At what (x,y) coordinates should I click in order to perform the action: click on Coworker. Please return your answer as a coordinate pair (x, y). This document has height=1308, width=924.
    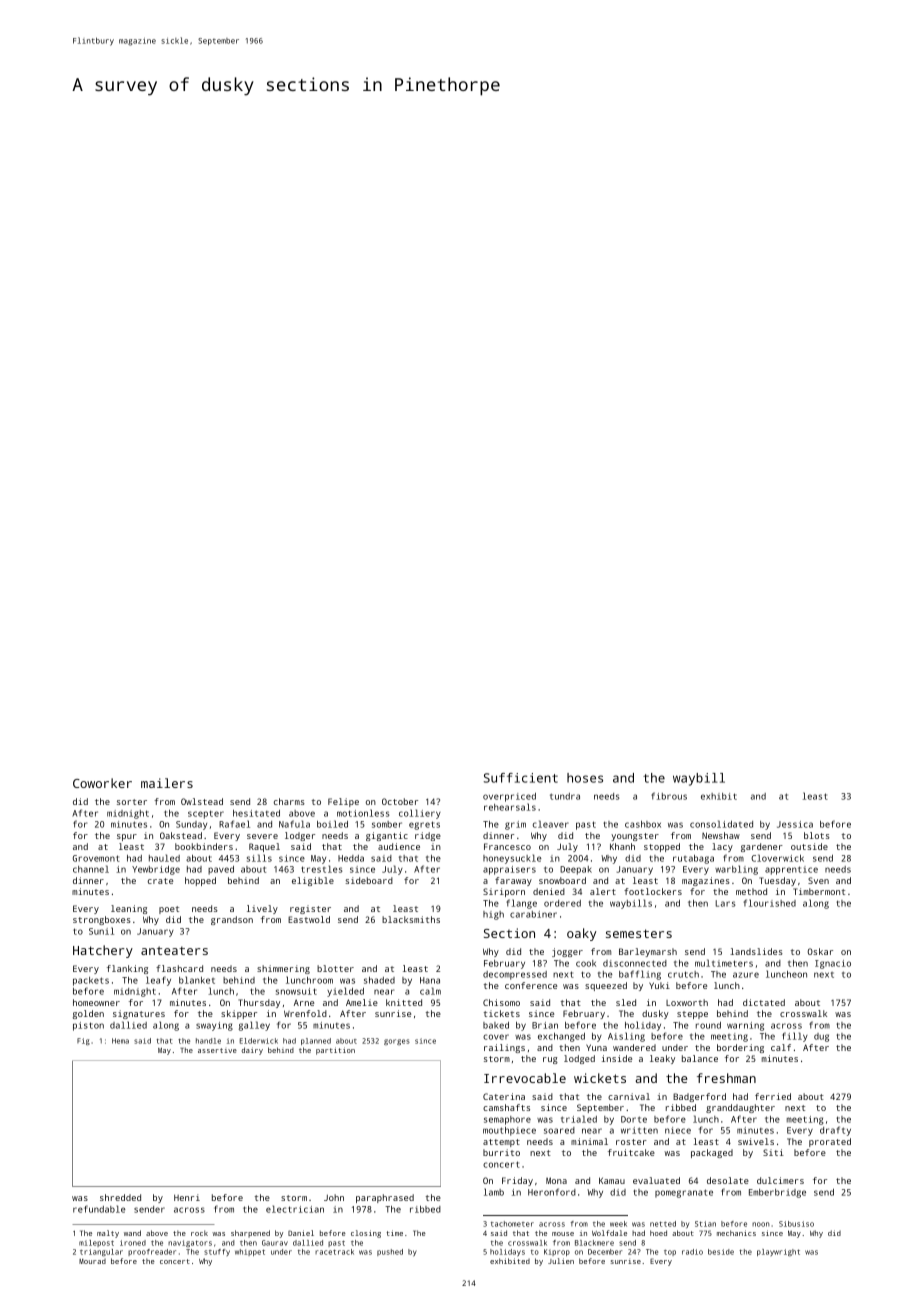
    Looking at the image, I should click on (102, 783).
